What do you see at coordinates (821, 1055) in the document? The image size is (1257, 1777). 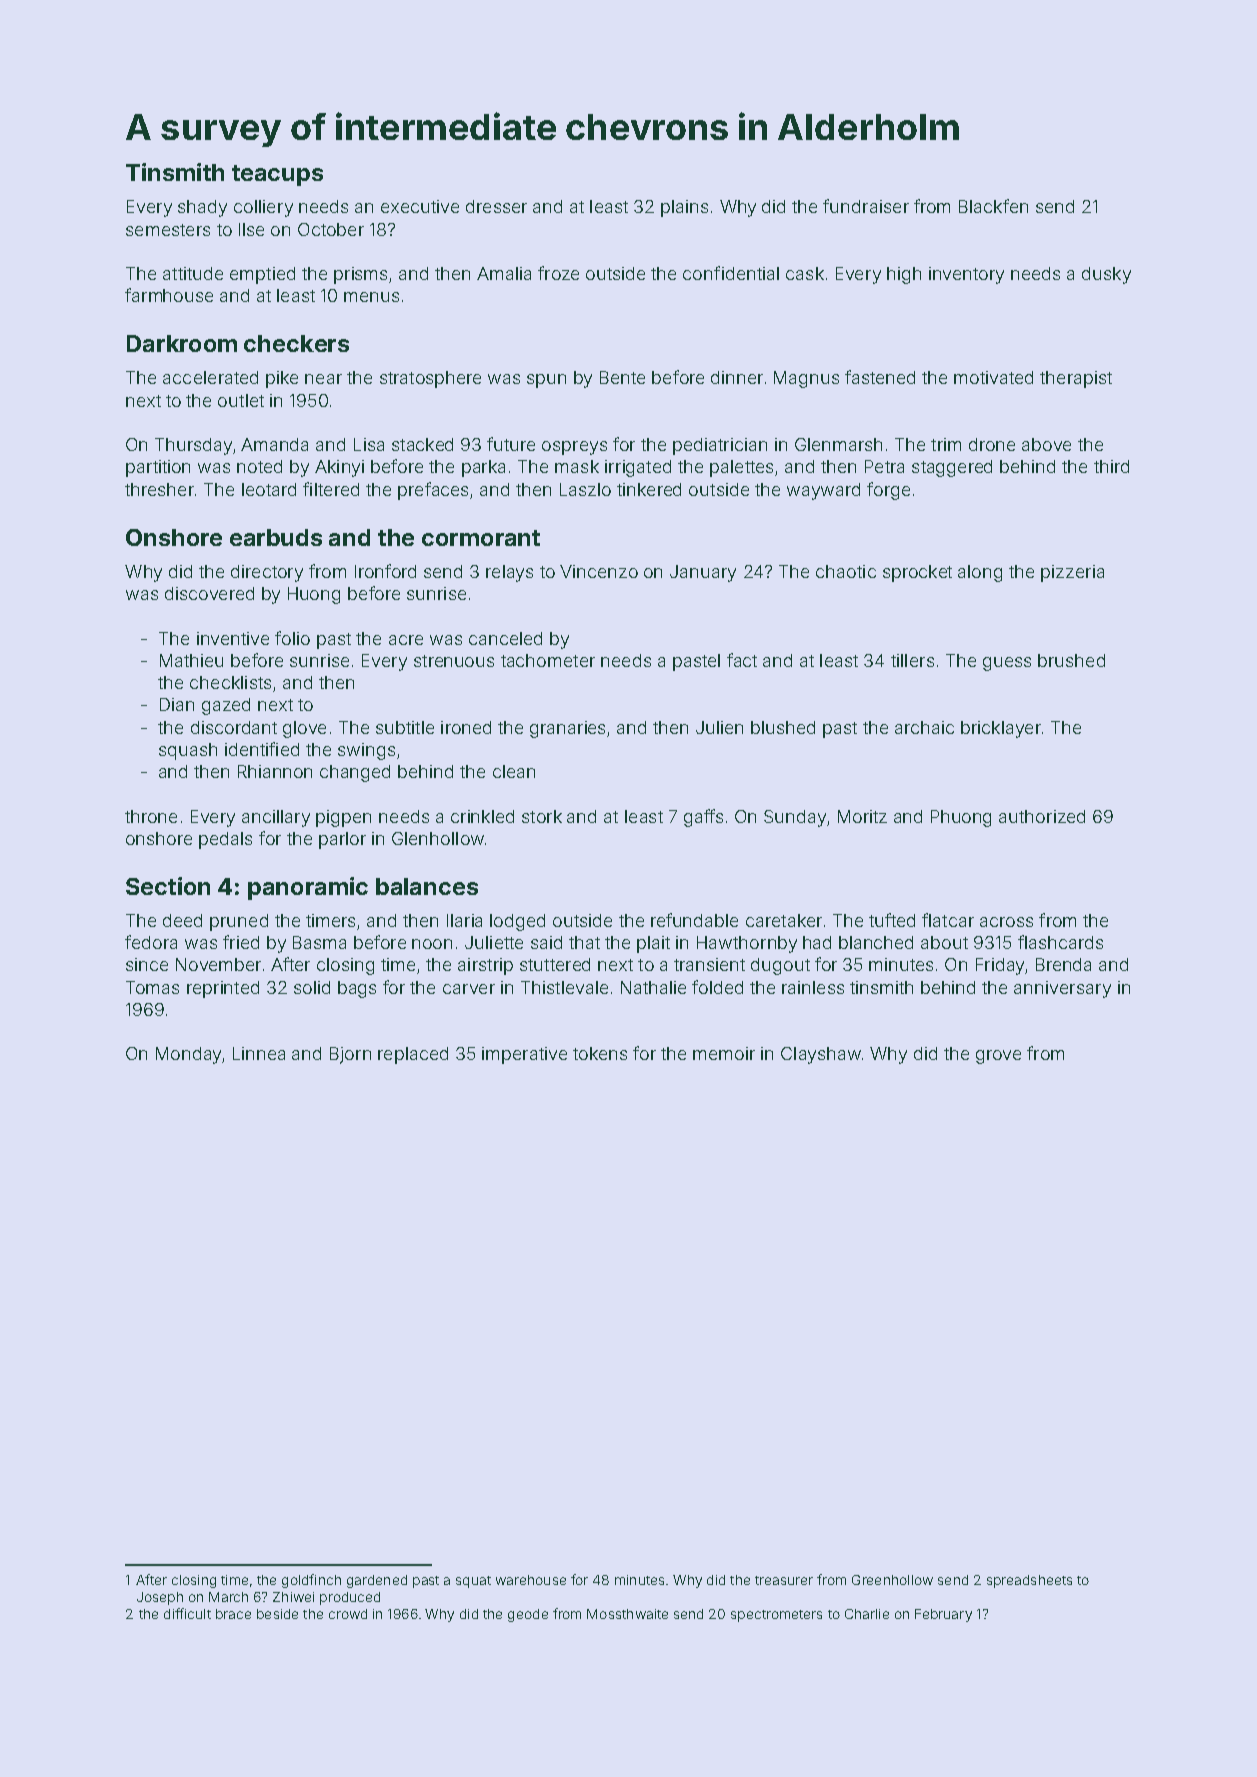 I see `Clayshaw` at bounding box center [821, 1055].
